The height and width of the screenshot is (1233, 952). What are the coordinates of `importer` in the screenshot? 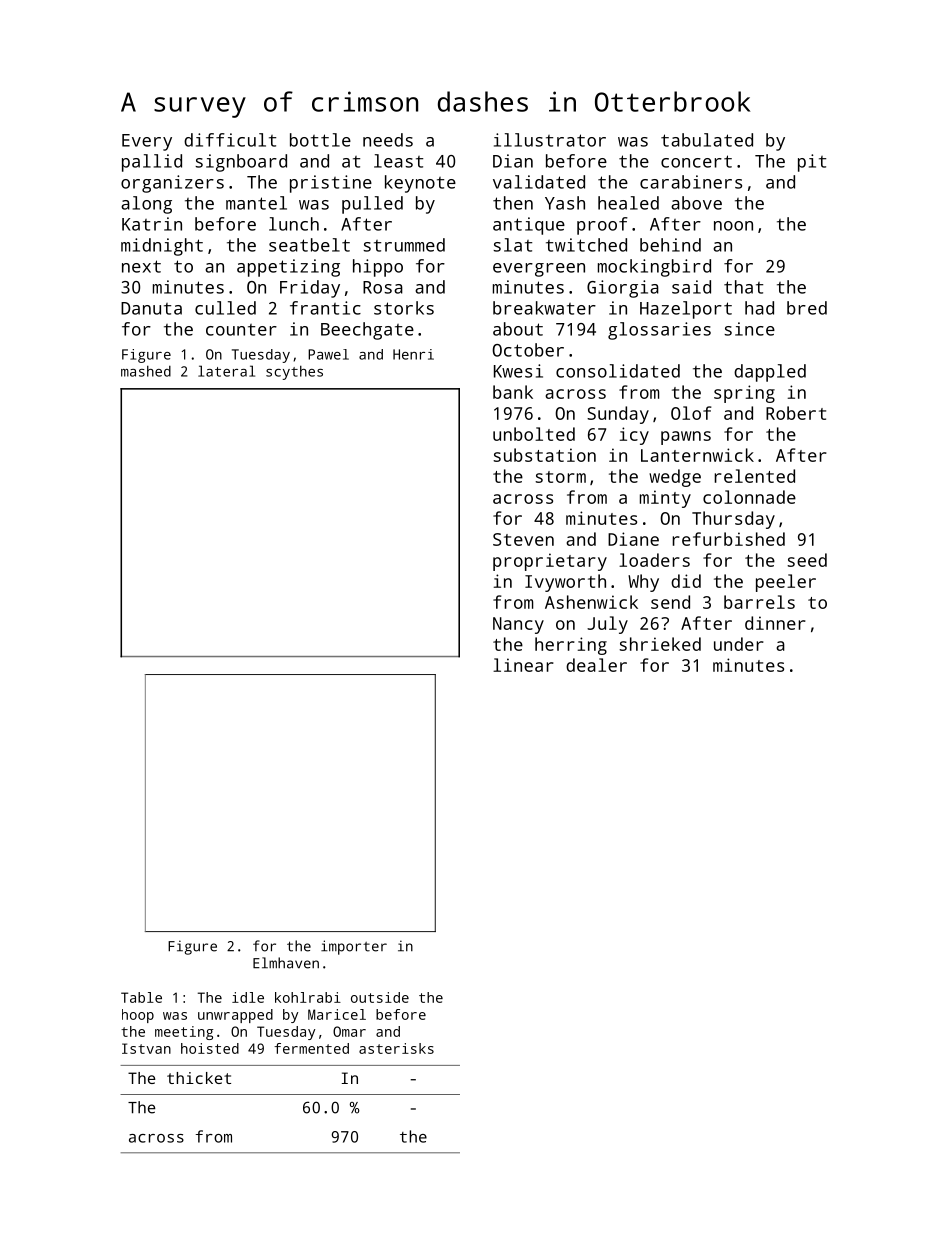 It's located at (354, 947).
